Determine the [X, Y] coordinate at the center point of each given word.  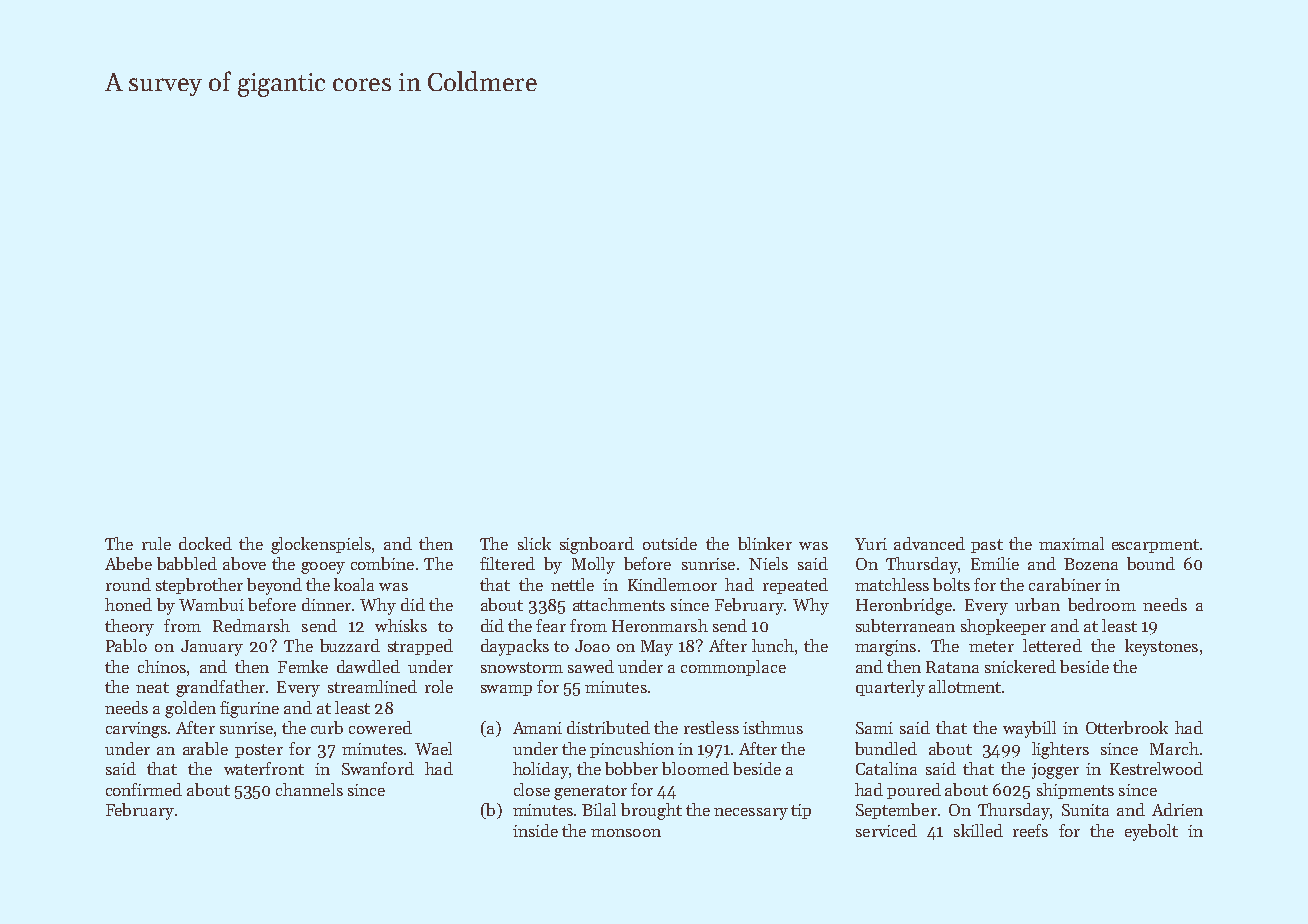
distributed [608, 727]
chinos [162, 666]
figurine [249, 709]
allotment [965, 686]
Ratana [952, 667]
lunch [773, 645]
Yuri [871, 544]
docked [205, 543]
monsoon [626, 833]
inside [535, 830]
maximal [1071, 543]
